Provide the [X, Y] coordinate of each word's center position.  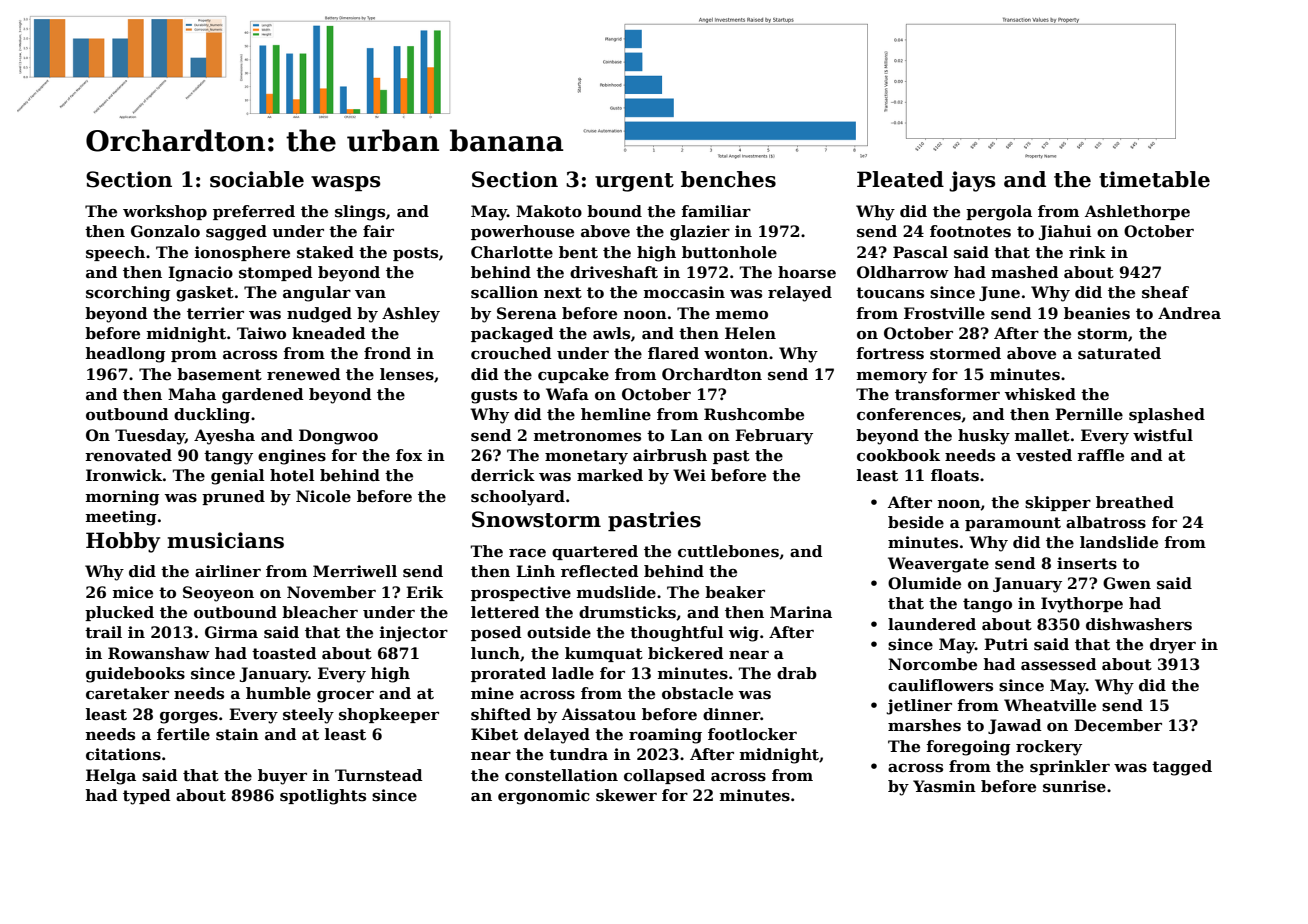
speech [115, 253]
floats [955, 475]
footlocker [752, 734]
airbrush [670, 455]
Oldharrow [903, 272]
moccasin [684, 292]
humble [278, 693]
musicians [225, 540]
